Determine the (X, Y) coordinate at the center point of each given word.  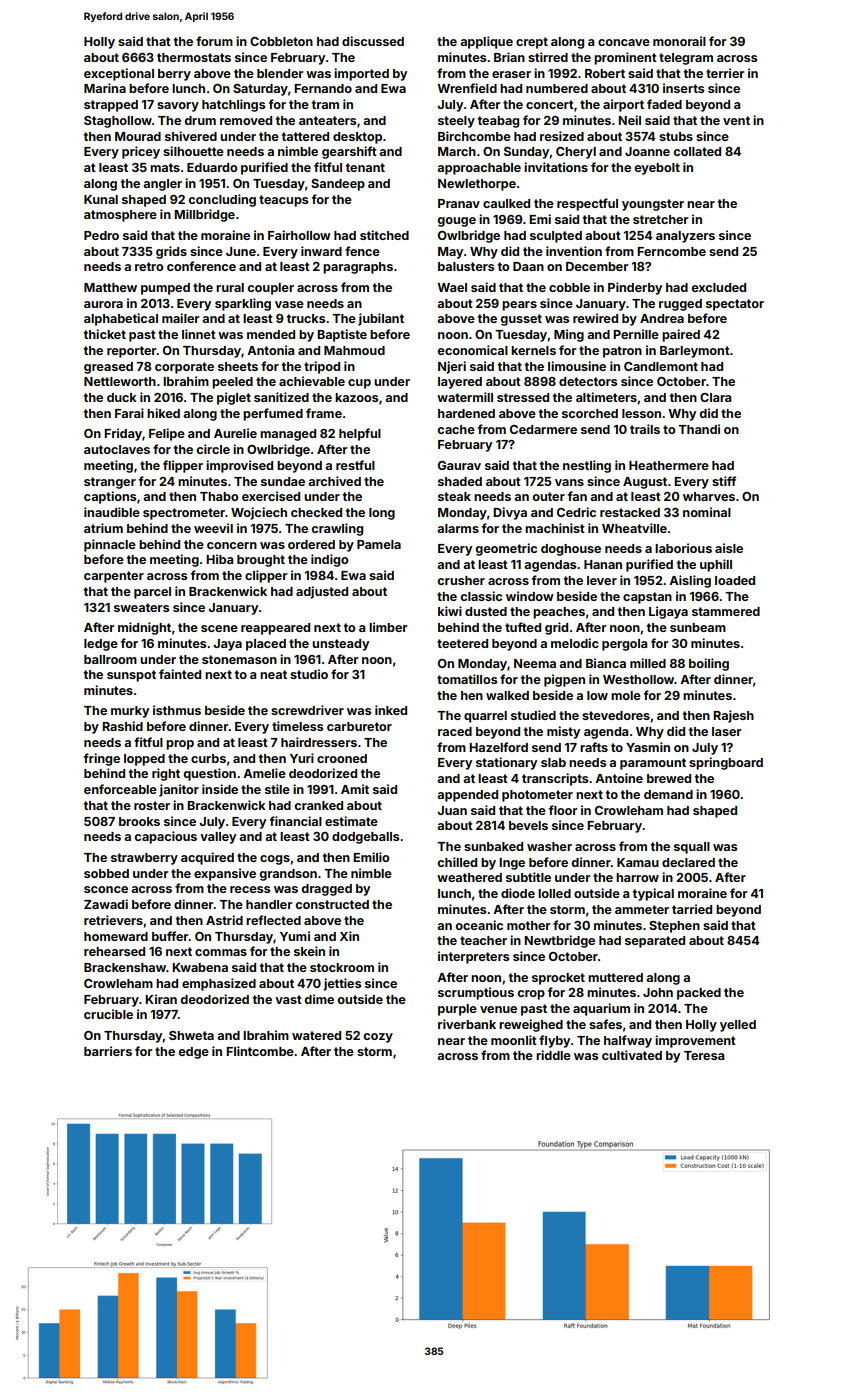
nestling (587, 466)
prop (180, 745)
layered (460, 383)
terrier (725, 73)
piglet (234, 398)
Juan (452, 810)
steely (456, 122)
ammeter (642, 909)
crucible (108, 1014)
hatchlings (233, 105)
